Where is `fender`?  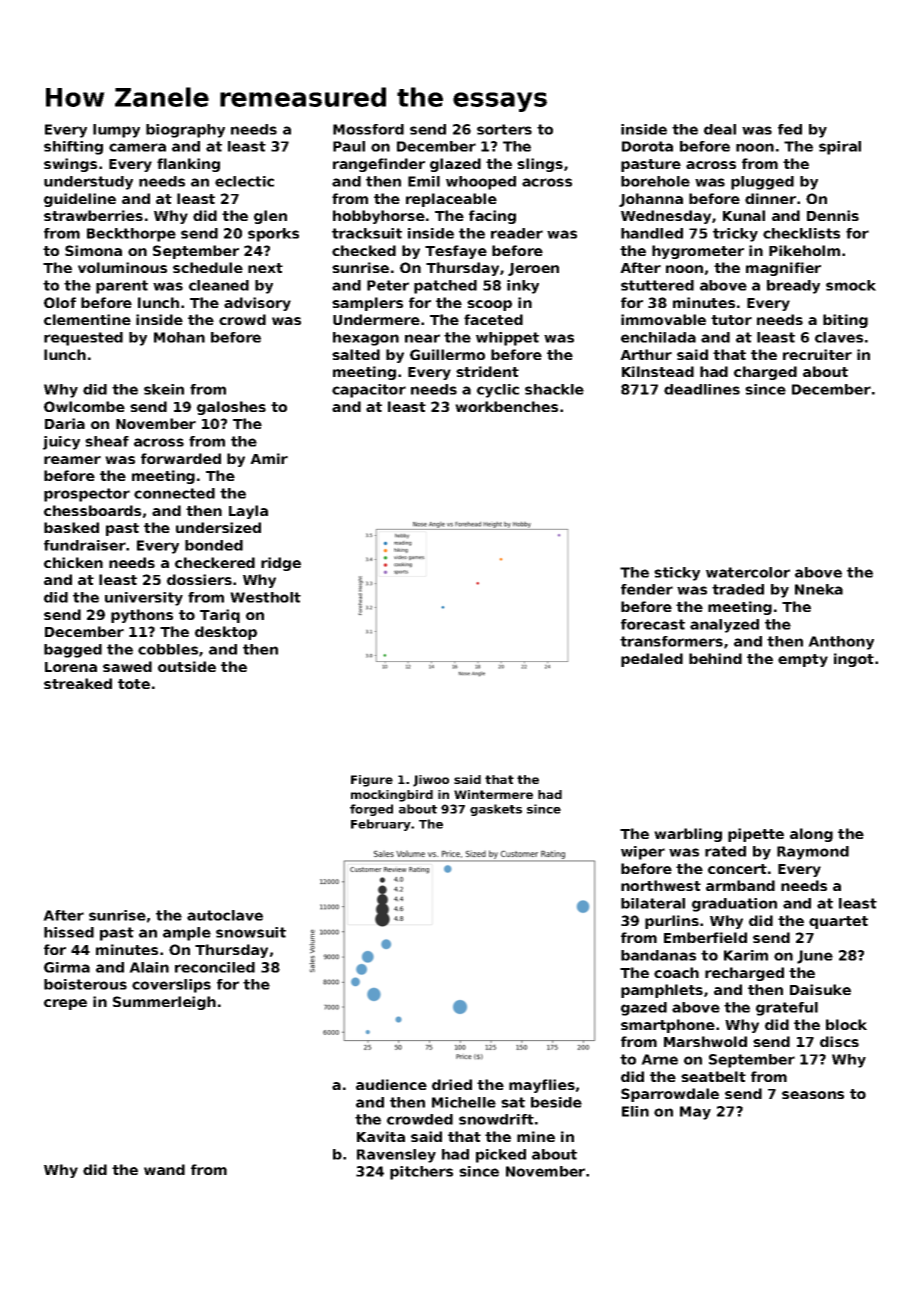
fender is located at coordinates (647, 589).
